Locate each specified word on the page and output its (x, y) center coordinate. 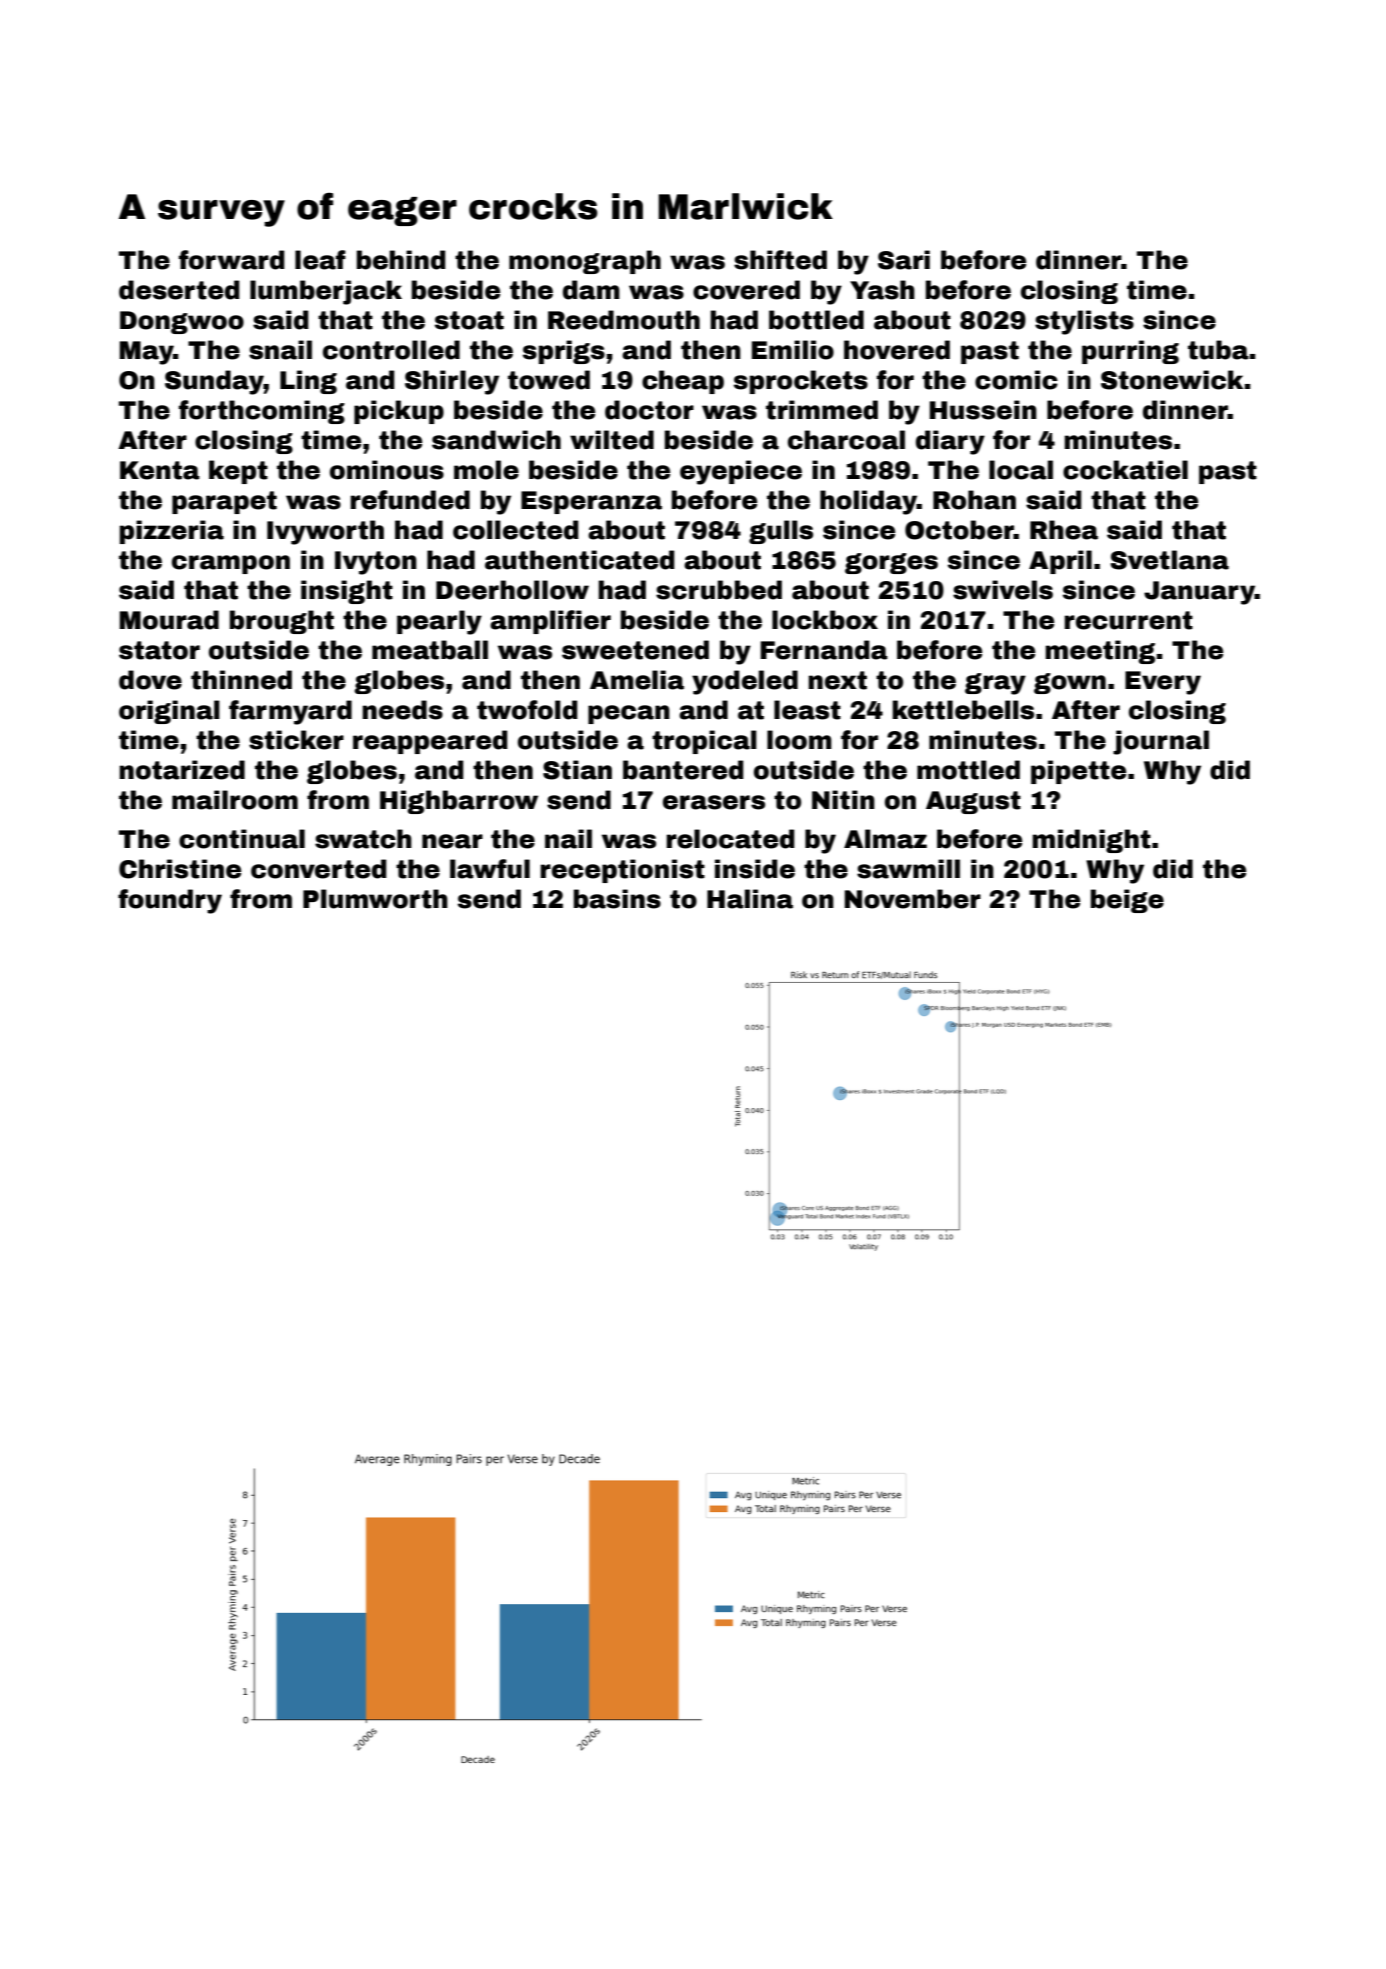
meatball (430, 650)
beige (1127, 901)
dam (591, 290)
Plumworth (375, 899)
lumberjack (326, 292)
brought (282, 622)
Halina (750, 899)
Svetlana (1169, 560)
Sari (904, 260)
